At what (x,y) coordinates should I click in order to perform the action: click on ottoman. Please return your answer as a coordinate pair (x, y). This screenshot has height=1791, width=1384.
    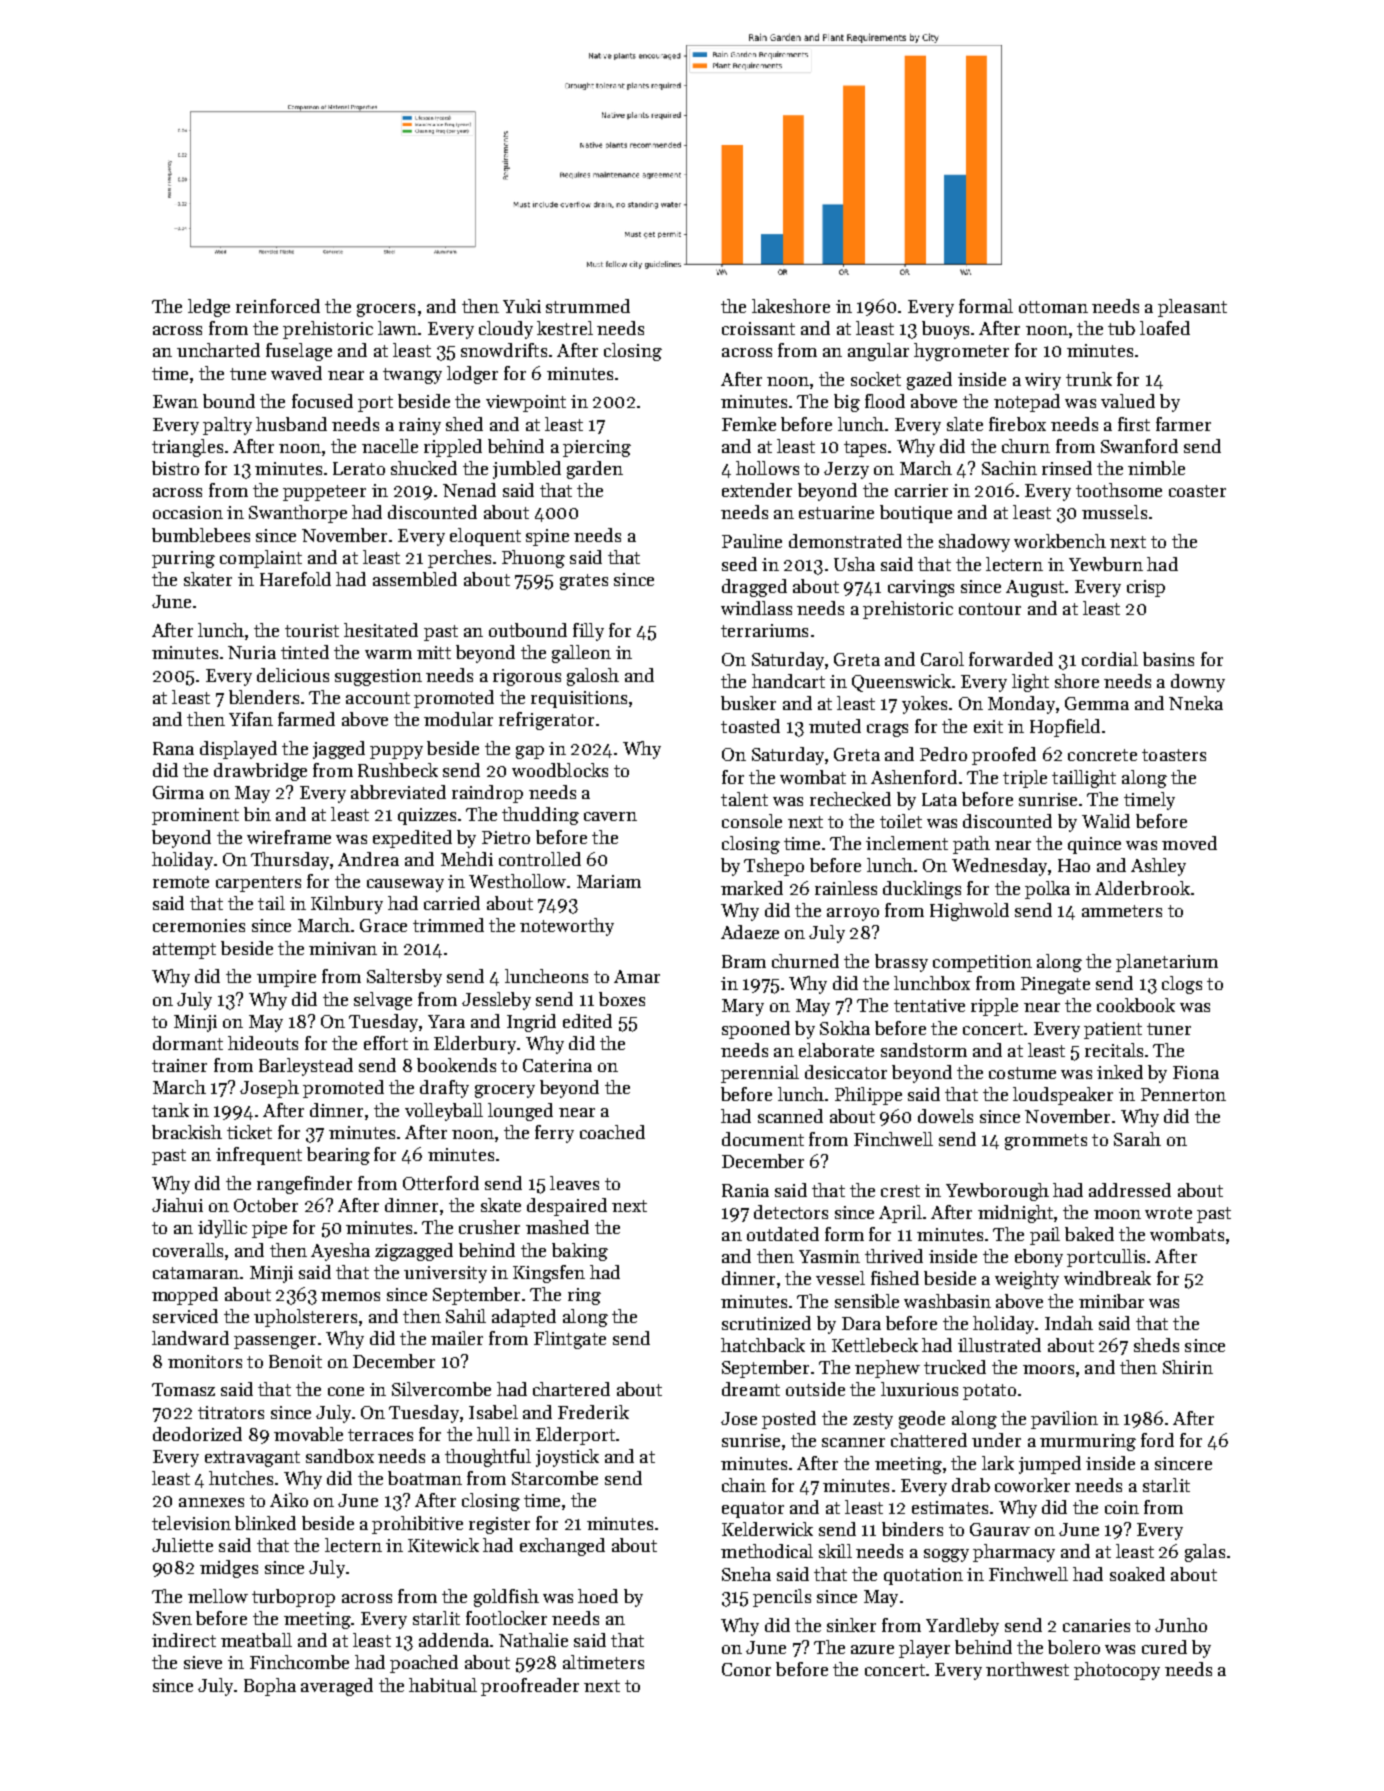
    Looking at the image, I should click on (1053, 307).
